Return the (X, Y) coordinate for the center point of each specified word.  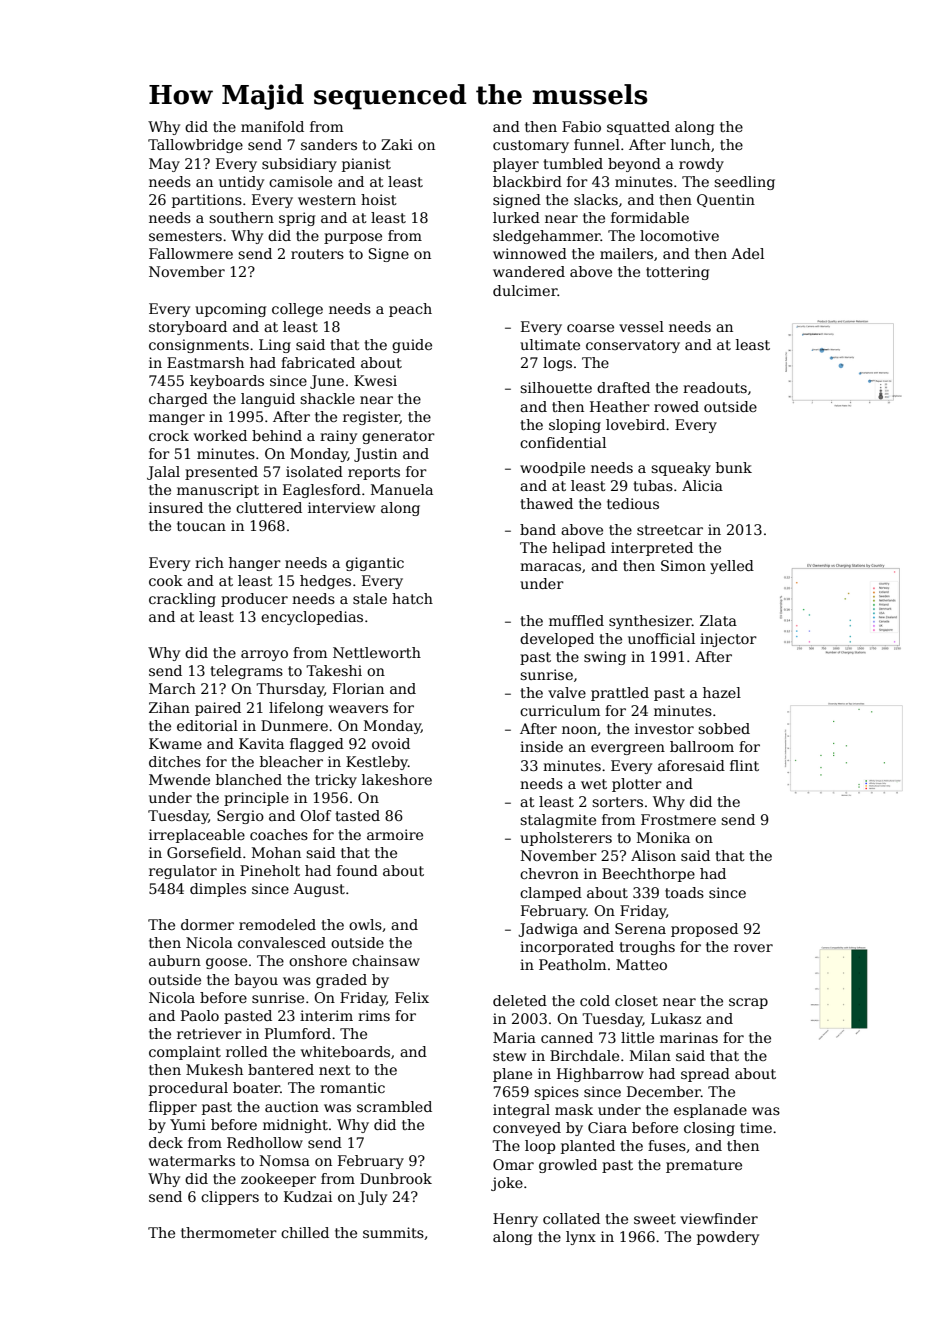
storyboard (188, 328)
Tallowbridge (195, 146)
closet (636, 1000)
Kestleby (377, 763)
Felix (412, 997)
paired (218, 709)
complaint (185, 1053)
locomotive (679, 235)
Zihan (169, 707)
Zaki (397, 144)
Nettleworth (377, 652)
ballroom (702, 746)
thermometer (229, 1232)
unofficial (661, 638)
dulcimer (525, 290)
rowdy (701, 165)
